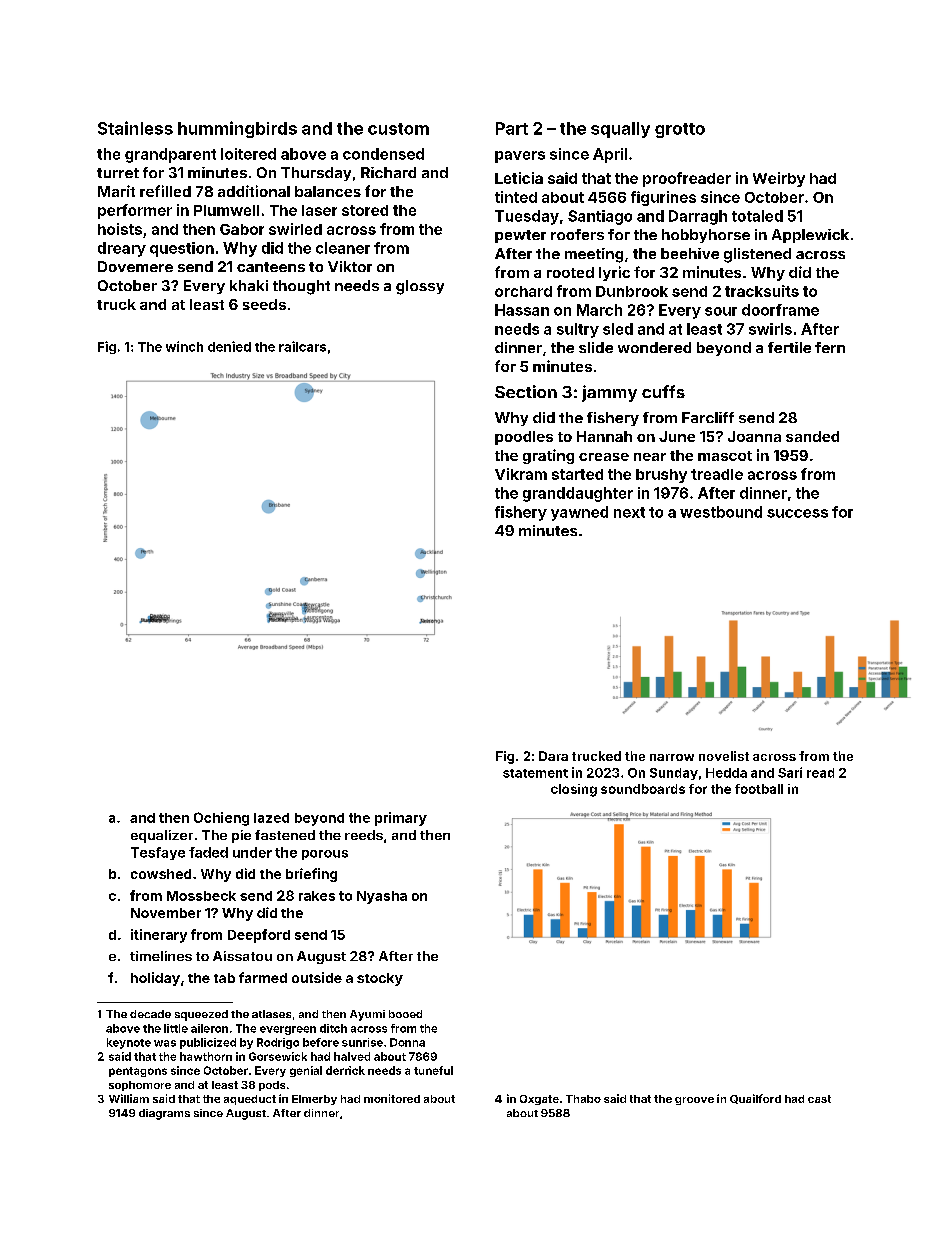 This page has width=952, height=1233. What do you see at coordinates (206, 1056) in the page?
I see `hawthorn` at bounding box center [206, 1056].
